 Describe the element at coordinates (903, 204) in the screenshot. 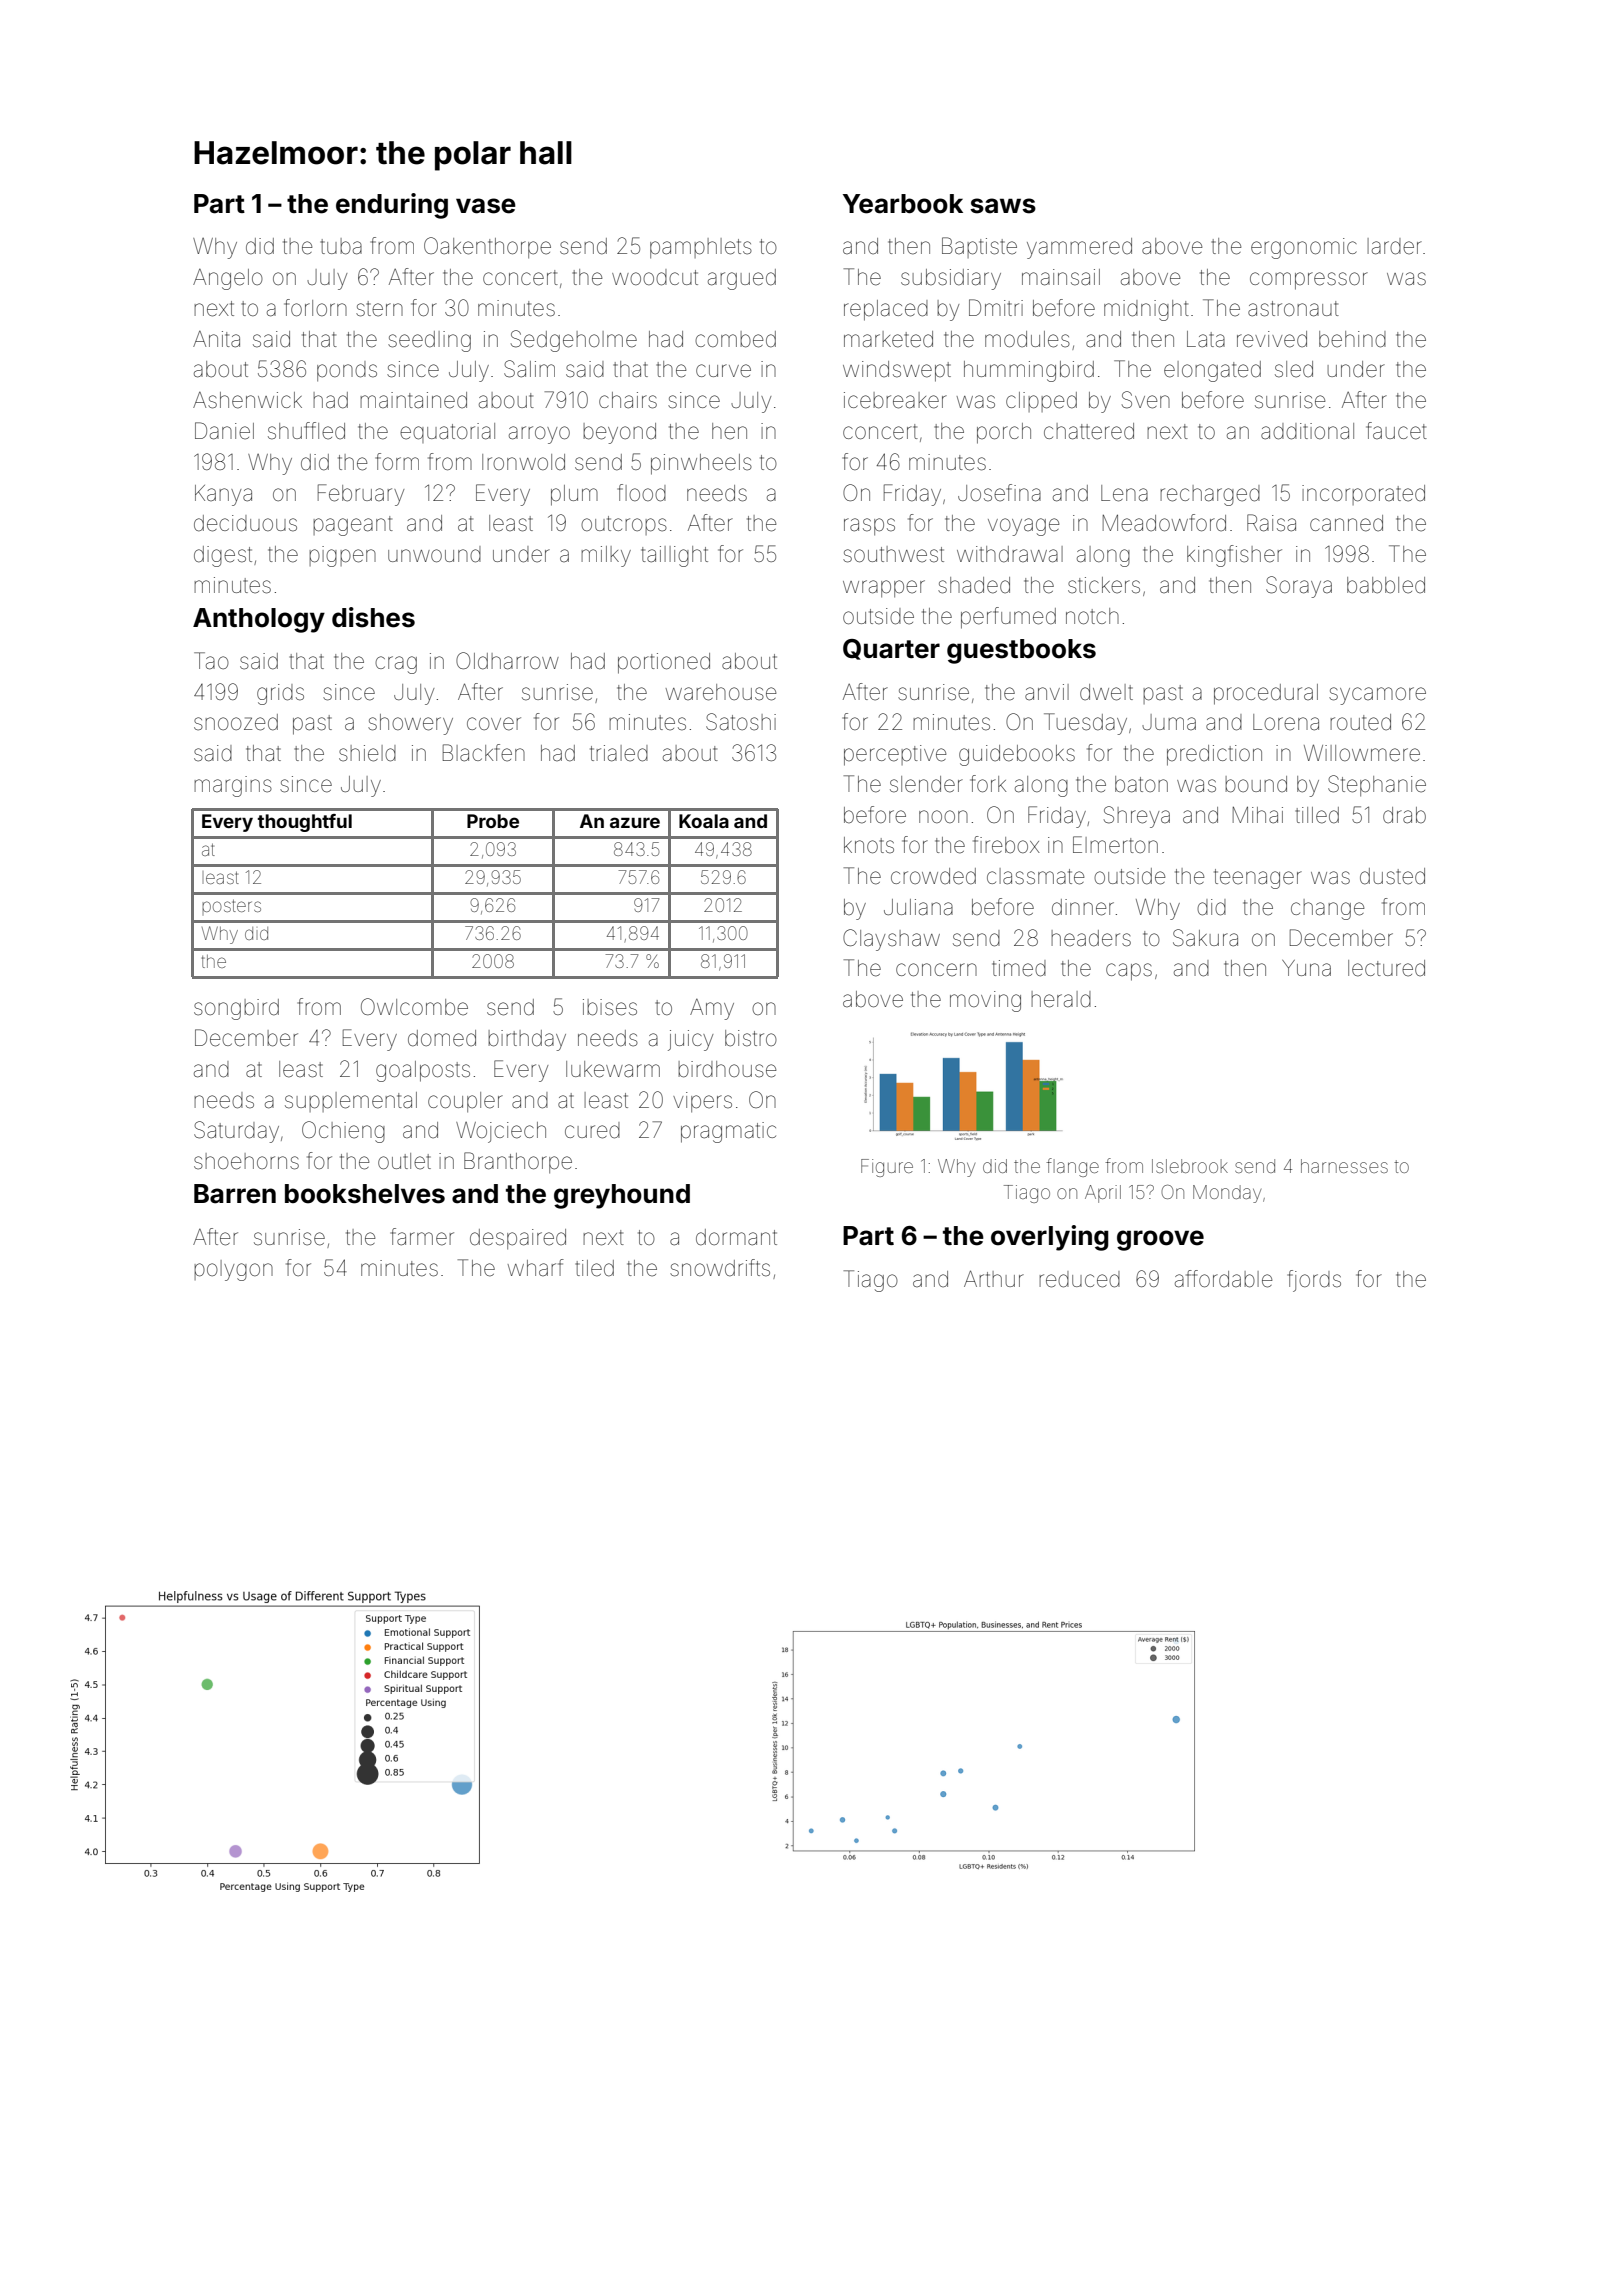

I see `Yearbook` at that location.
